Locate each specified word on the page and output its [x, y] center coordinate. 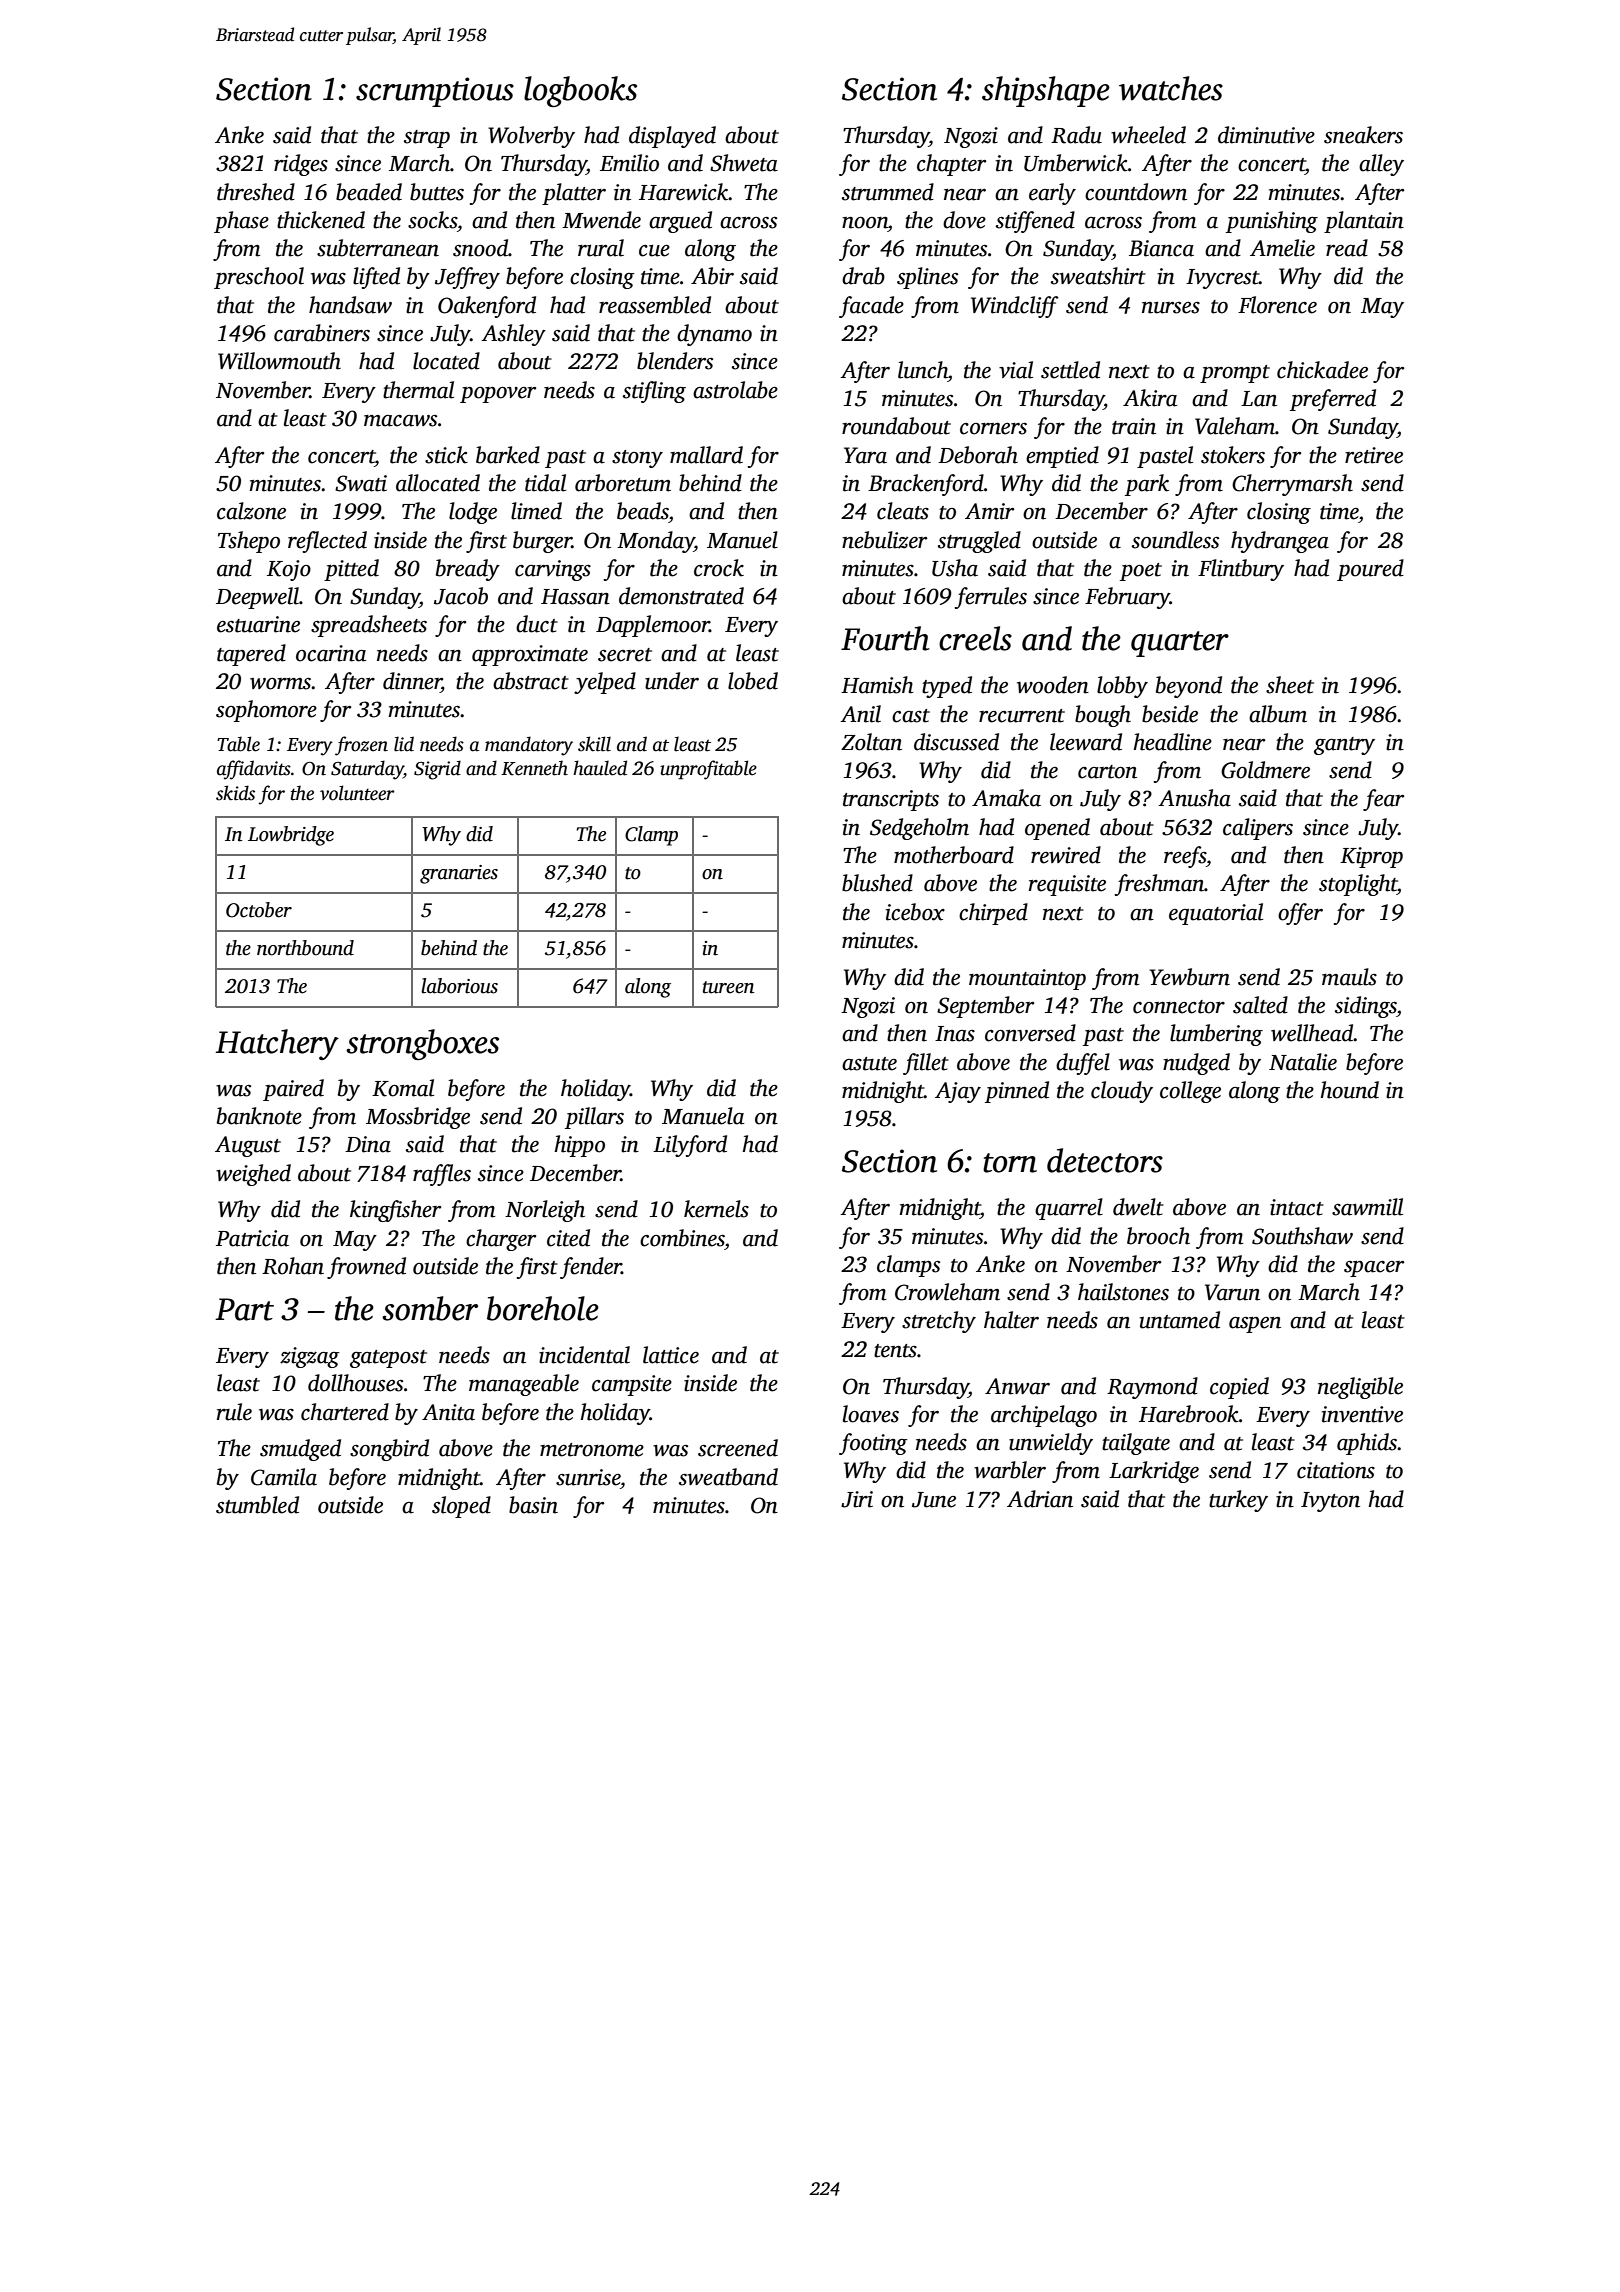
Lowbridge [291, 836]
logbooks [580, 91]
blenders [675, 361]
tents [895, 1351]
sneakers [1363, 135]
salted [1260, 1005]
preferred [1333, 400]
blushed [877, 883]
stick [446, 455]
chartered [345, 1412]
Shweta [744, 163]
